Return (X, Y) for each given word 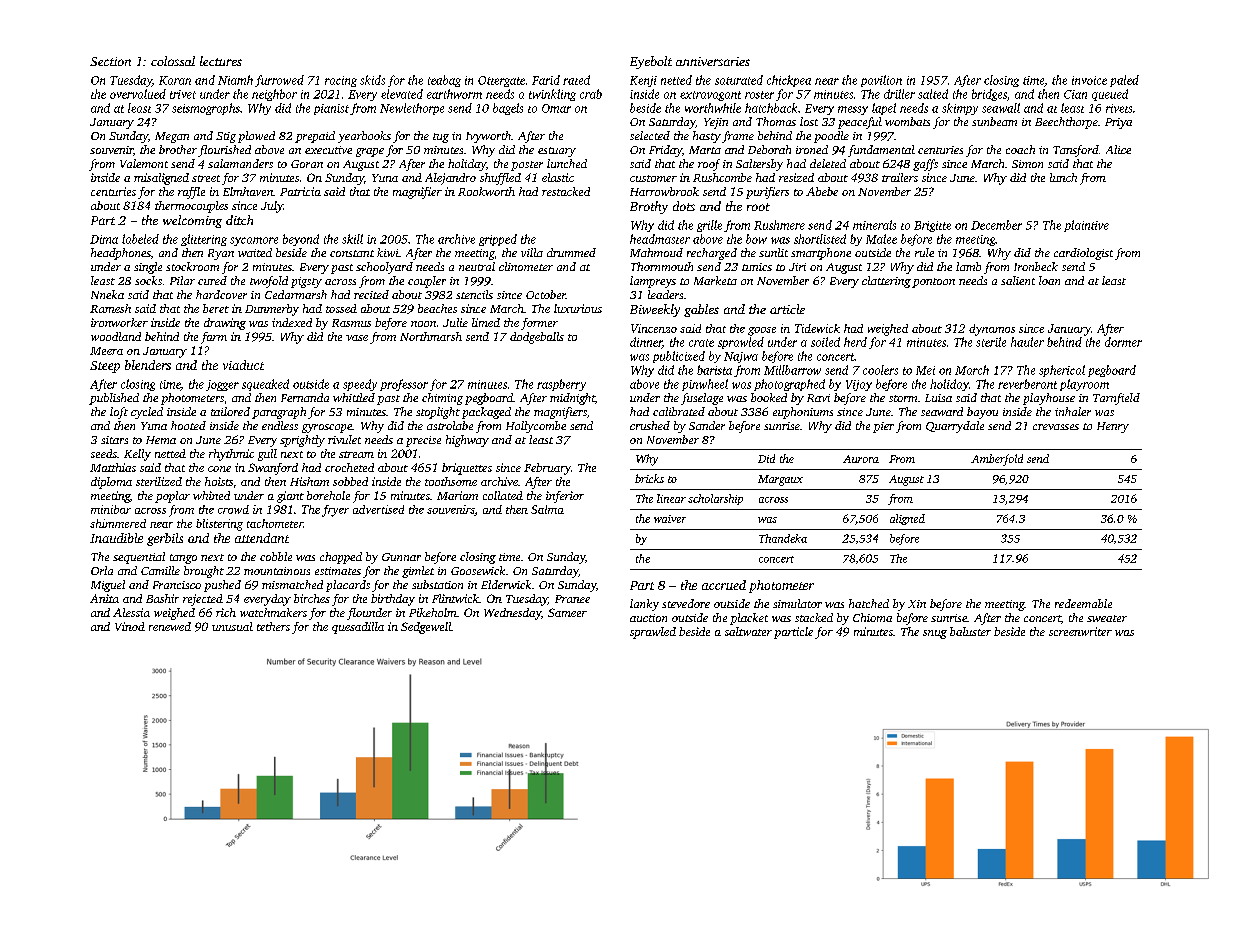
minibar (111, 509)
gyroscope (327, 428)
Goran (307, 164)
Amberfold (997, 460)
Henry (1113, 427)
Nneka (107, 294)
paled (1124, 81)
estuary (557, 152)
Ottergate (501, 81)
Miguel (108, 586)
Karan (175, 80)
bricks (649, 478)
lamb (968, 266)
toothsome (451, 481)
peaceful (860, 123)
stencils (474, 294)
